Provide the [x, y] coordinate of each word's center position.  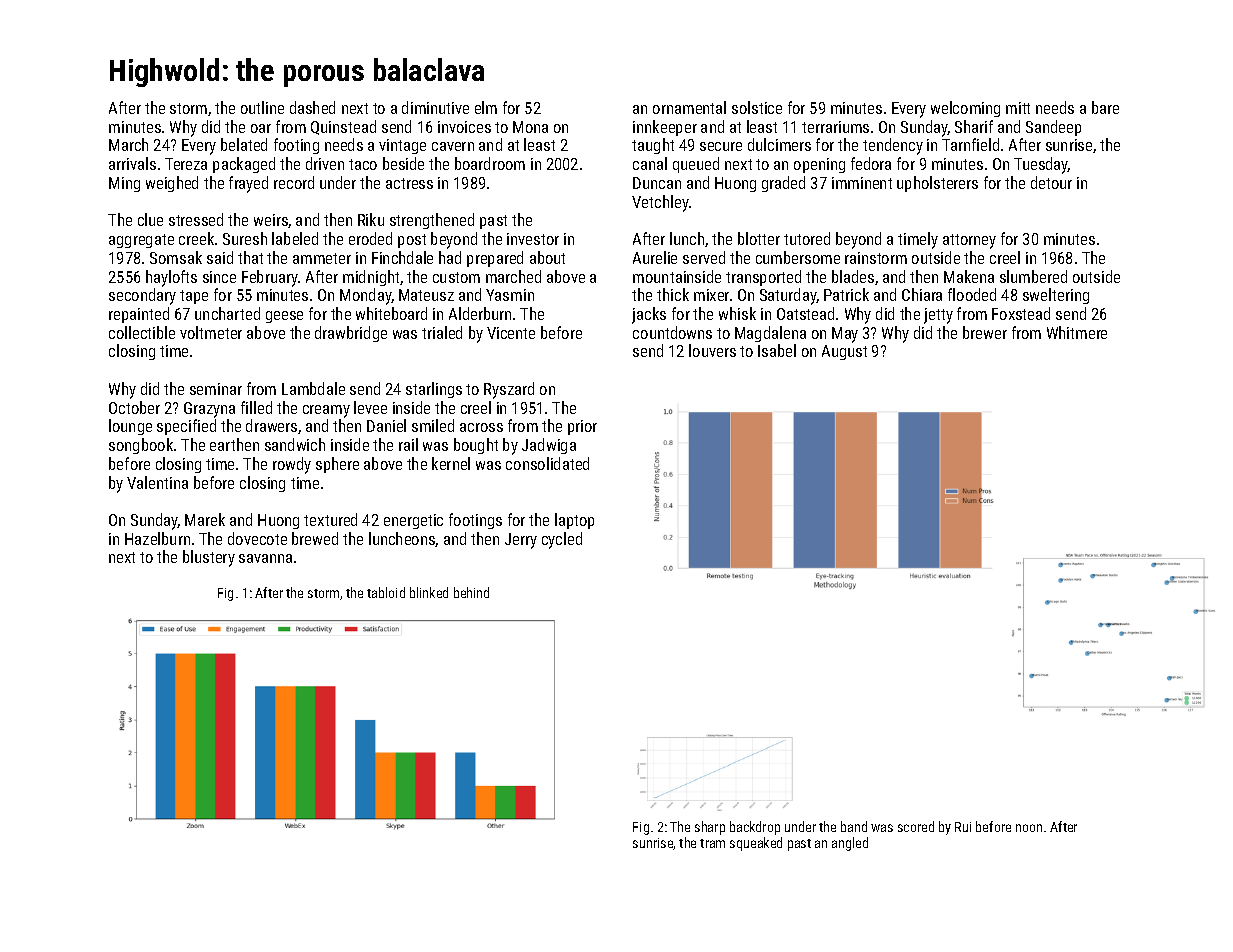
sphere [337, 465]
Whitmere [1077, 332]
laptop [574, 521]
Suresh [245, 238]
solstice [757, 107]
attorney [969, 241]
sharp [710, 828]
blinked [429, 592]
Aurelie [655, 257]
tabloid [386, 592]
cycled [562, 540]
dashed [312, 107]
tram [712, 843]
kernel [451, 463]
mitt [1018, 108]
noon [1029, 828]
